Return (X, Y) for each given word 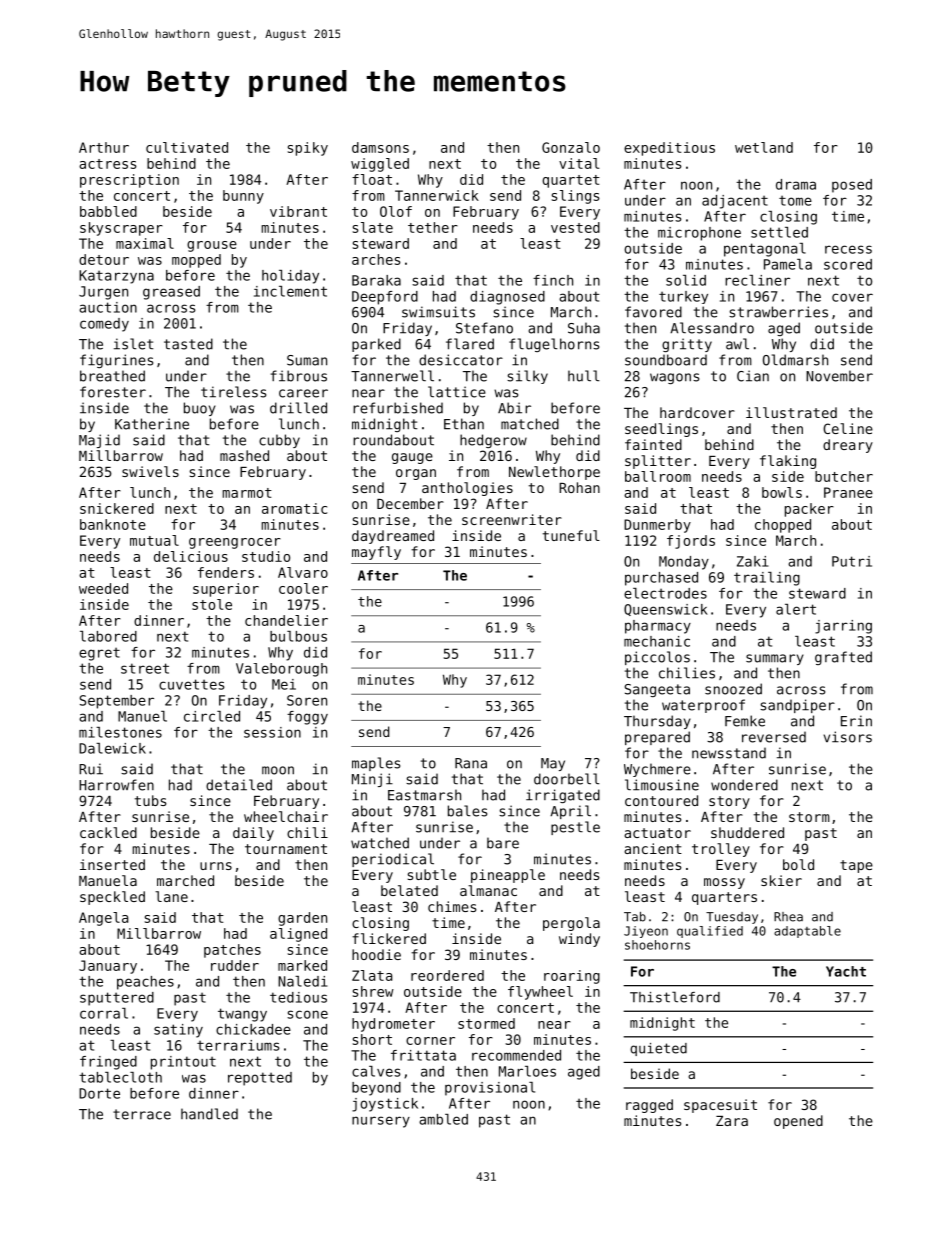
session (272, 732)
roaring (572, 977)
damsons (380, 147)
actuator (657, 833)
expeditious (669, 149)
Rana (471, 763)
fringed (108, 1063)
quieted (658, 1049)
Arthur (104, 147)
